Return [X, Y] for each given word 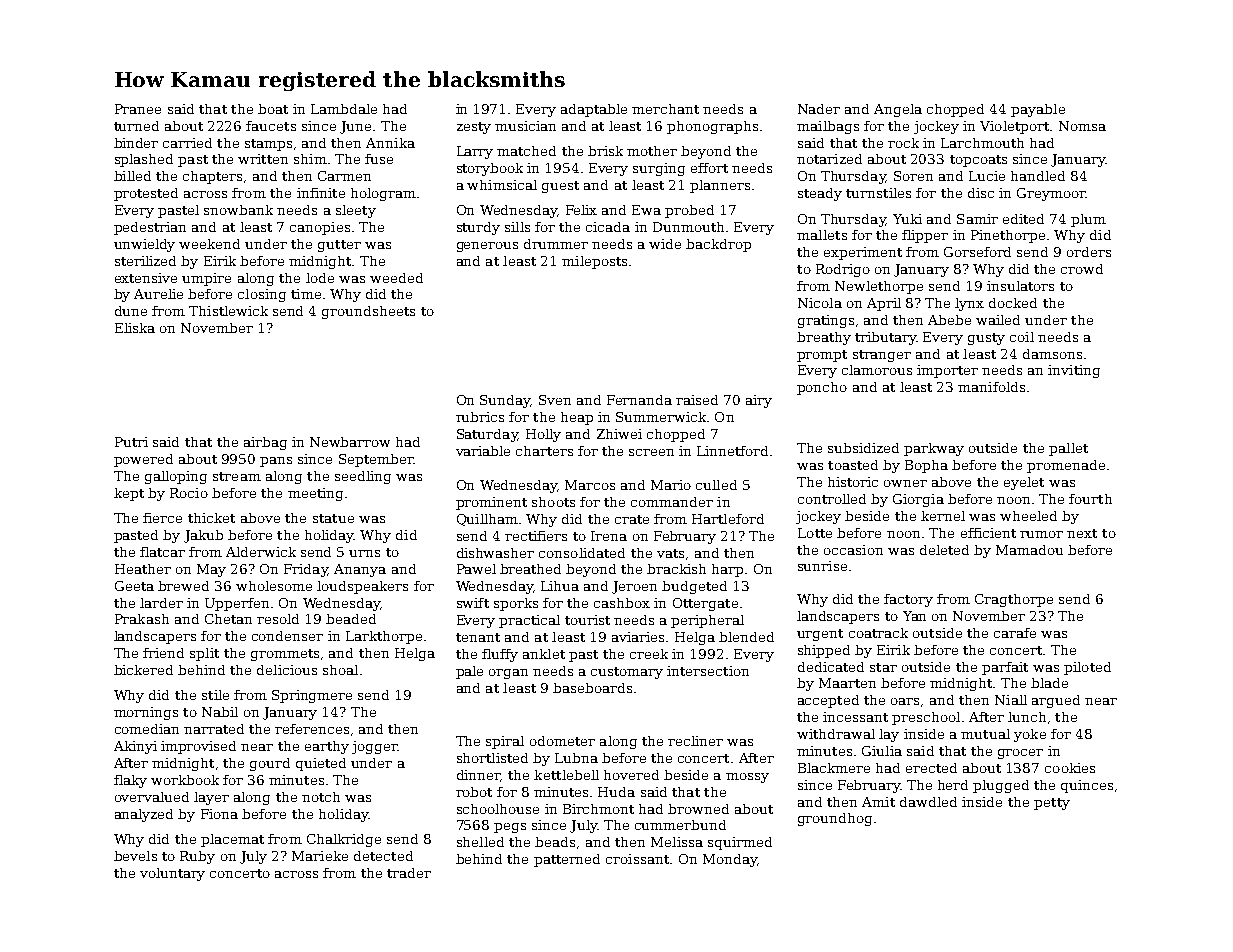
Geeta [134, 586]
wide [665, 244]
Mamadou [1029, 550]
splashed [144, 160]
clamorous [877, 370]
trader [409, 873]
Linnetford [732, 451]
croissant [637, 859]
